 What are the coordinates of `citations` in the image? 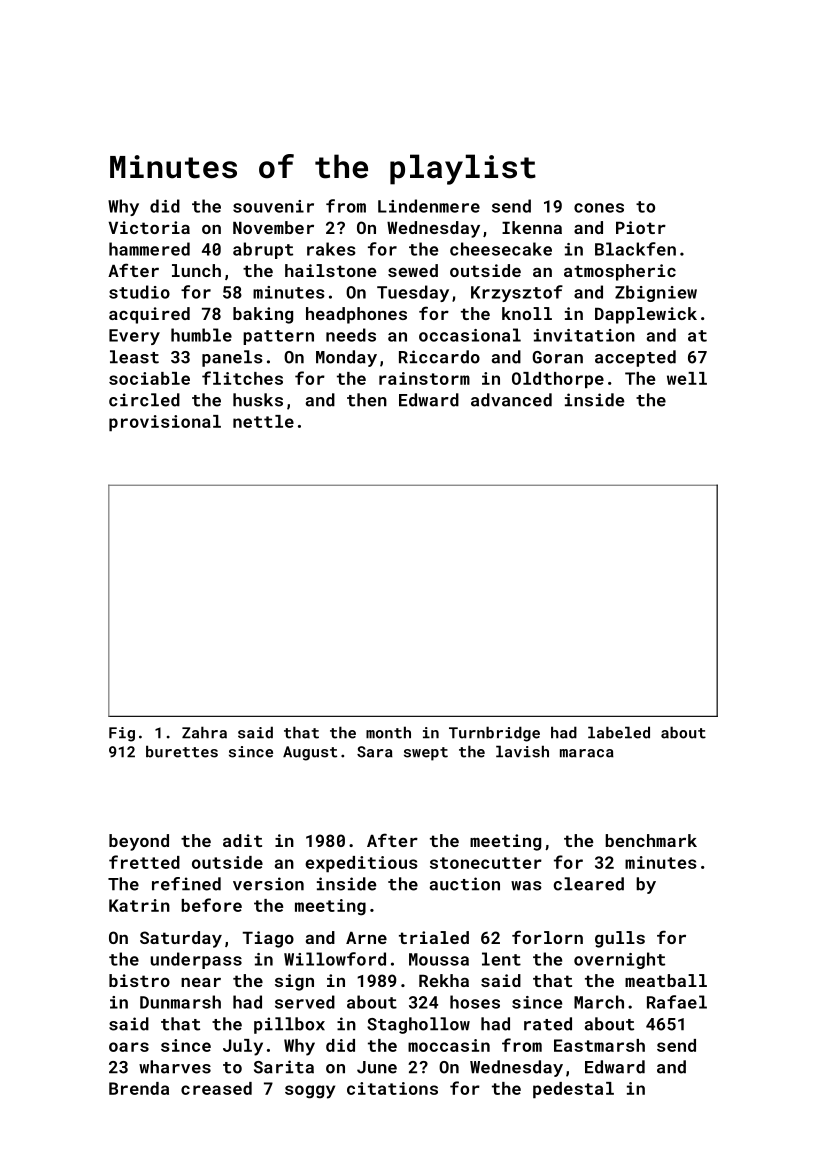 It's located at (392, 1088).
